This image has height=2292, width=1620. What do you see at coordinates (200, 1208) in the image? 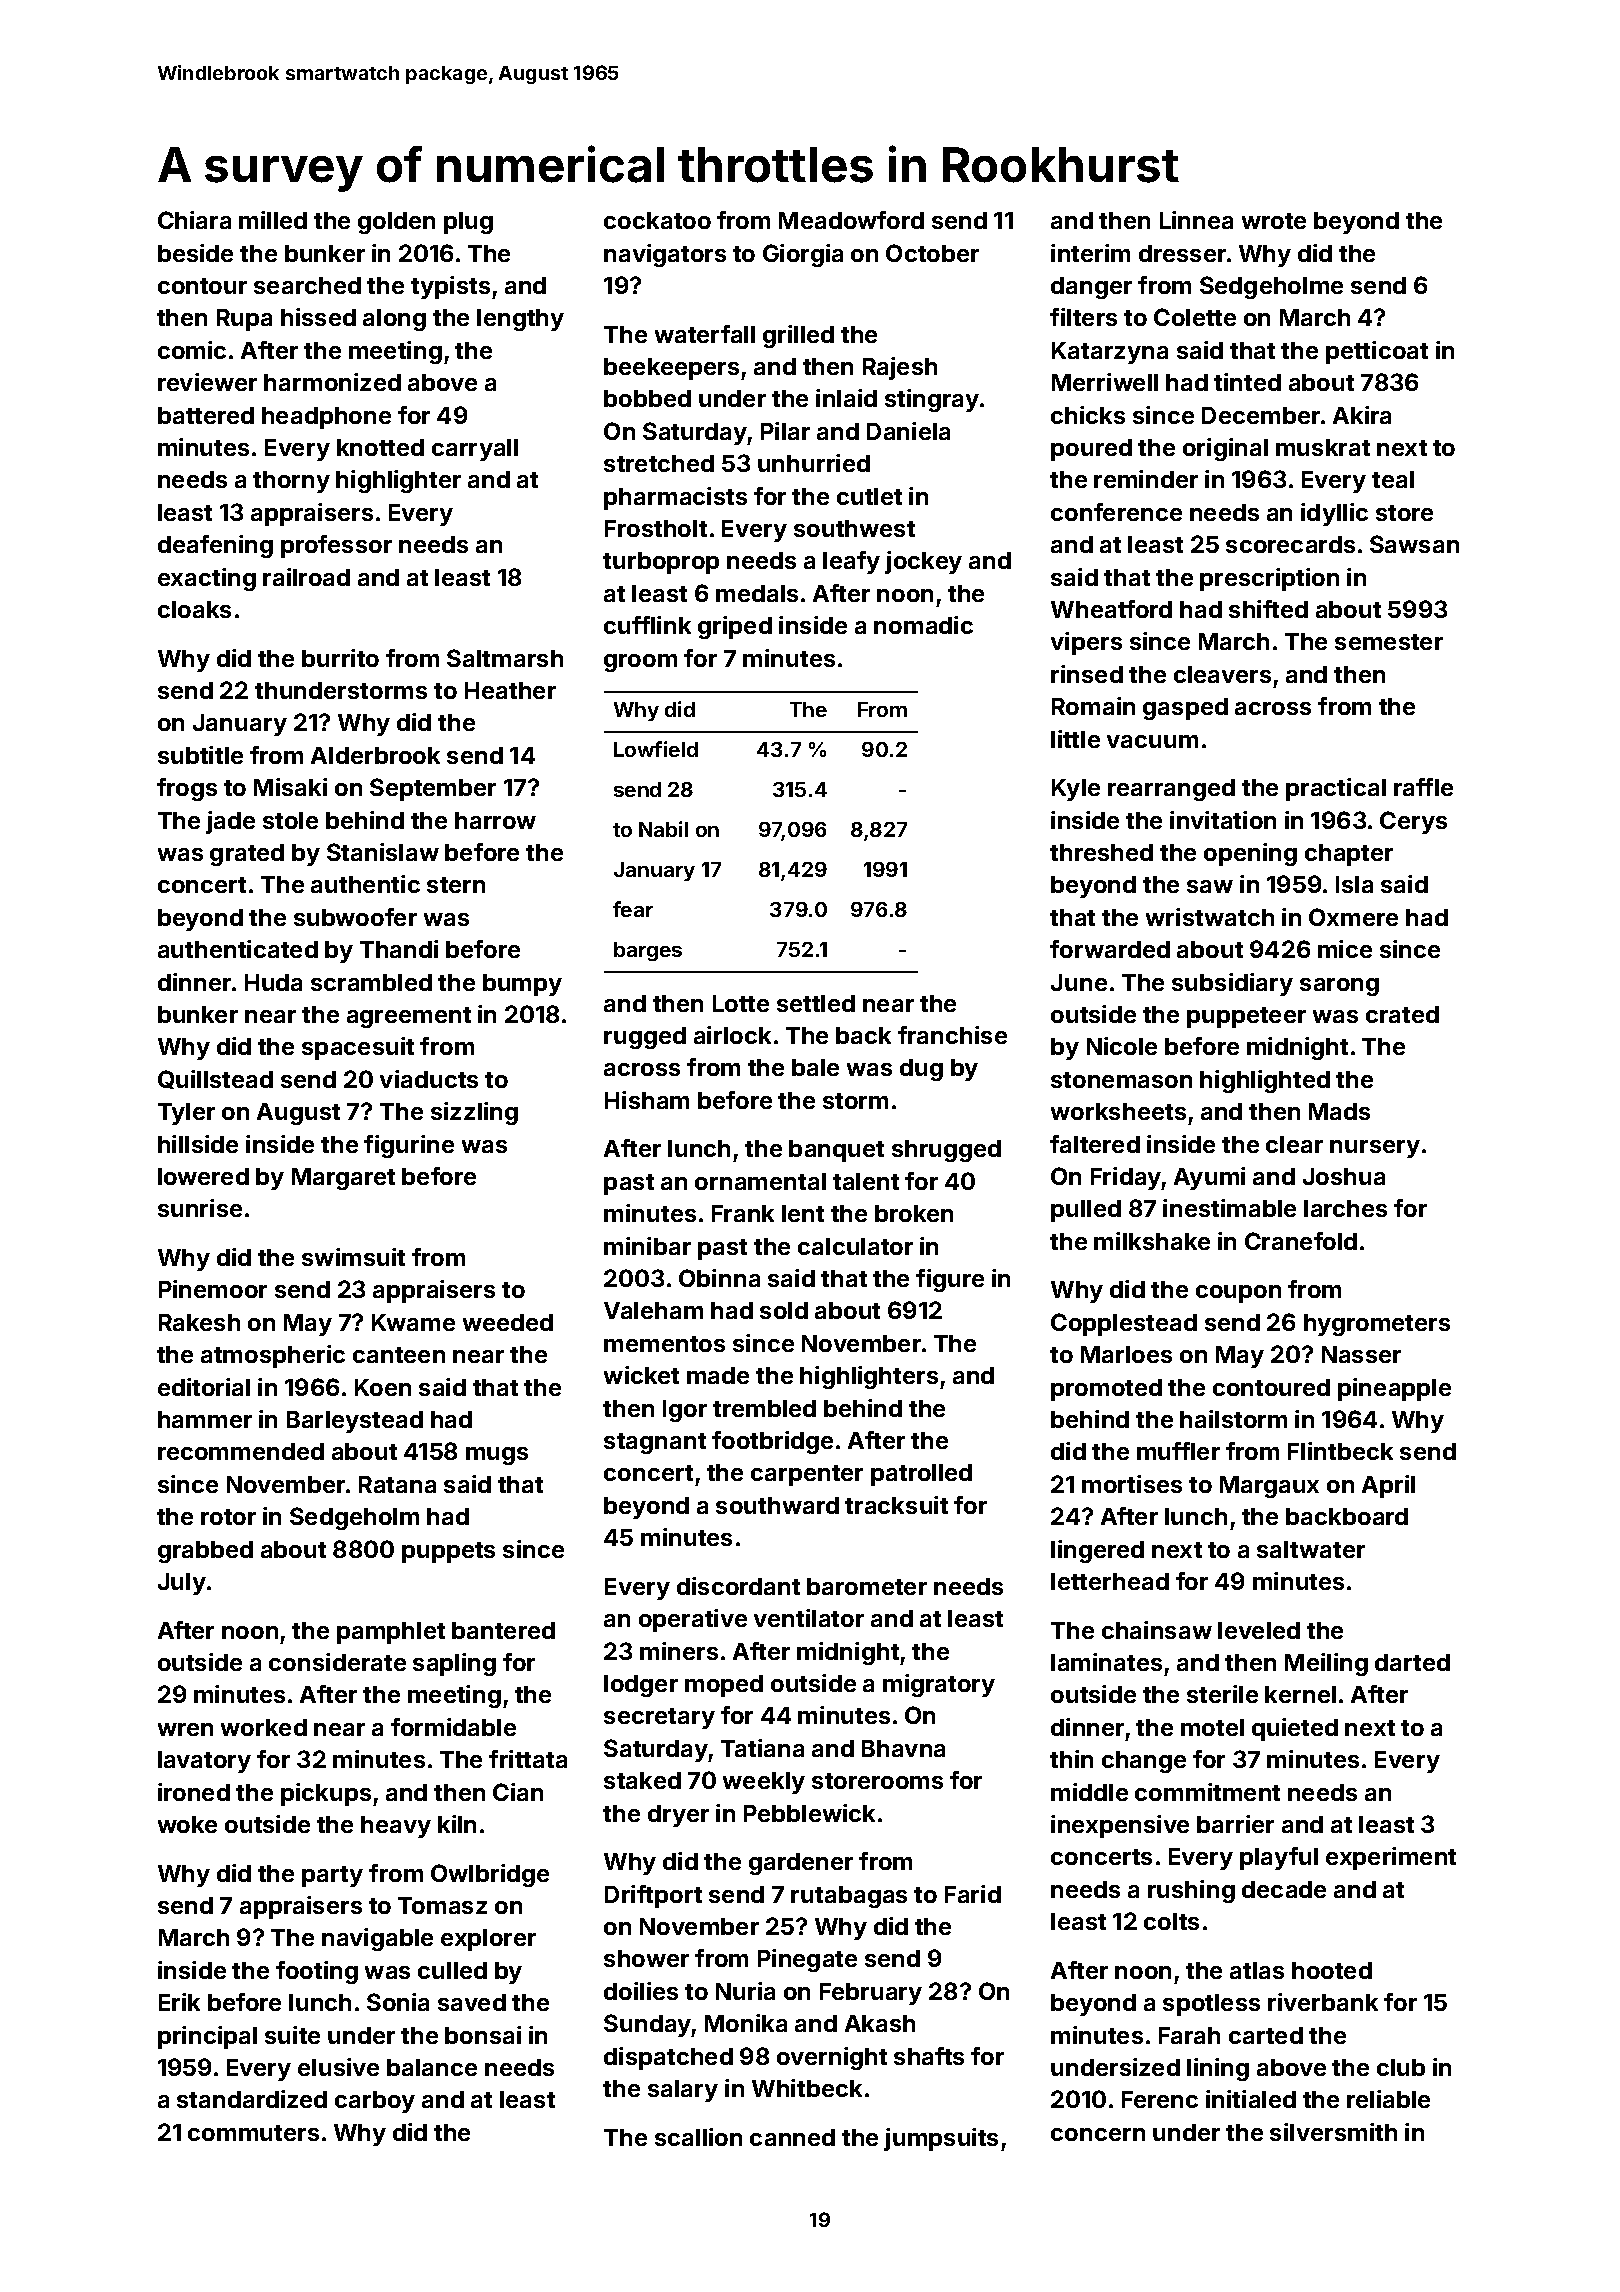
I see `sunrise` at bounding box center [200, 1208].
